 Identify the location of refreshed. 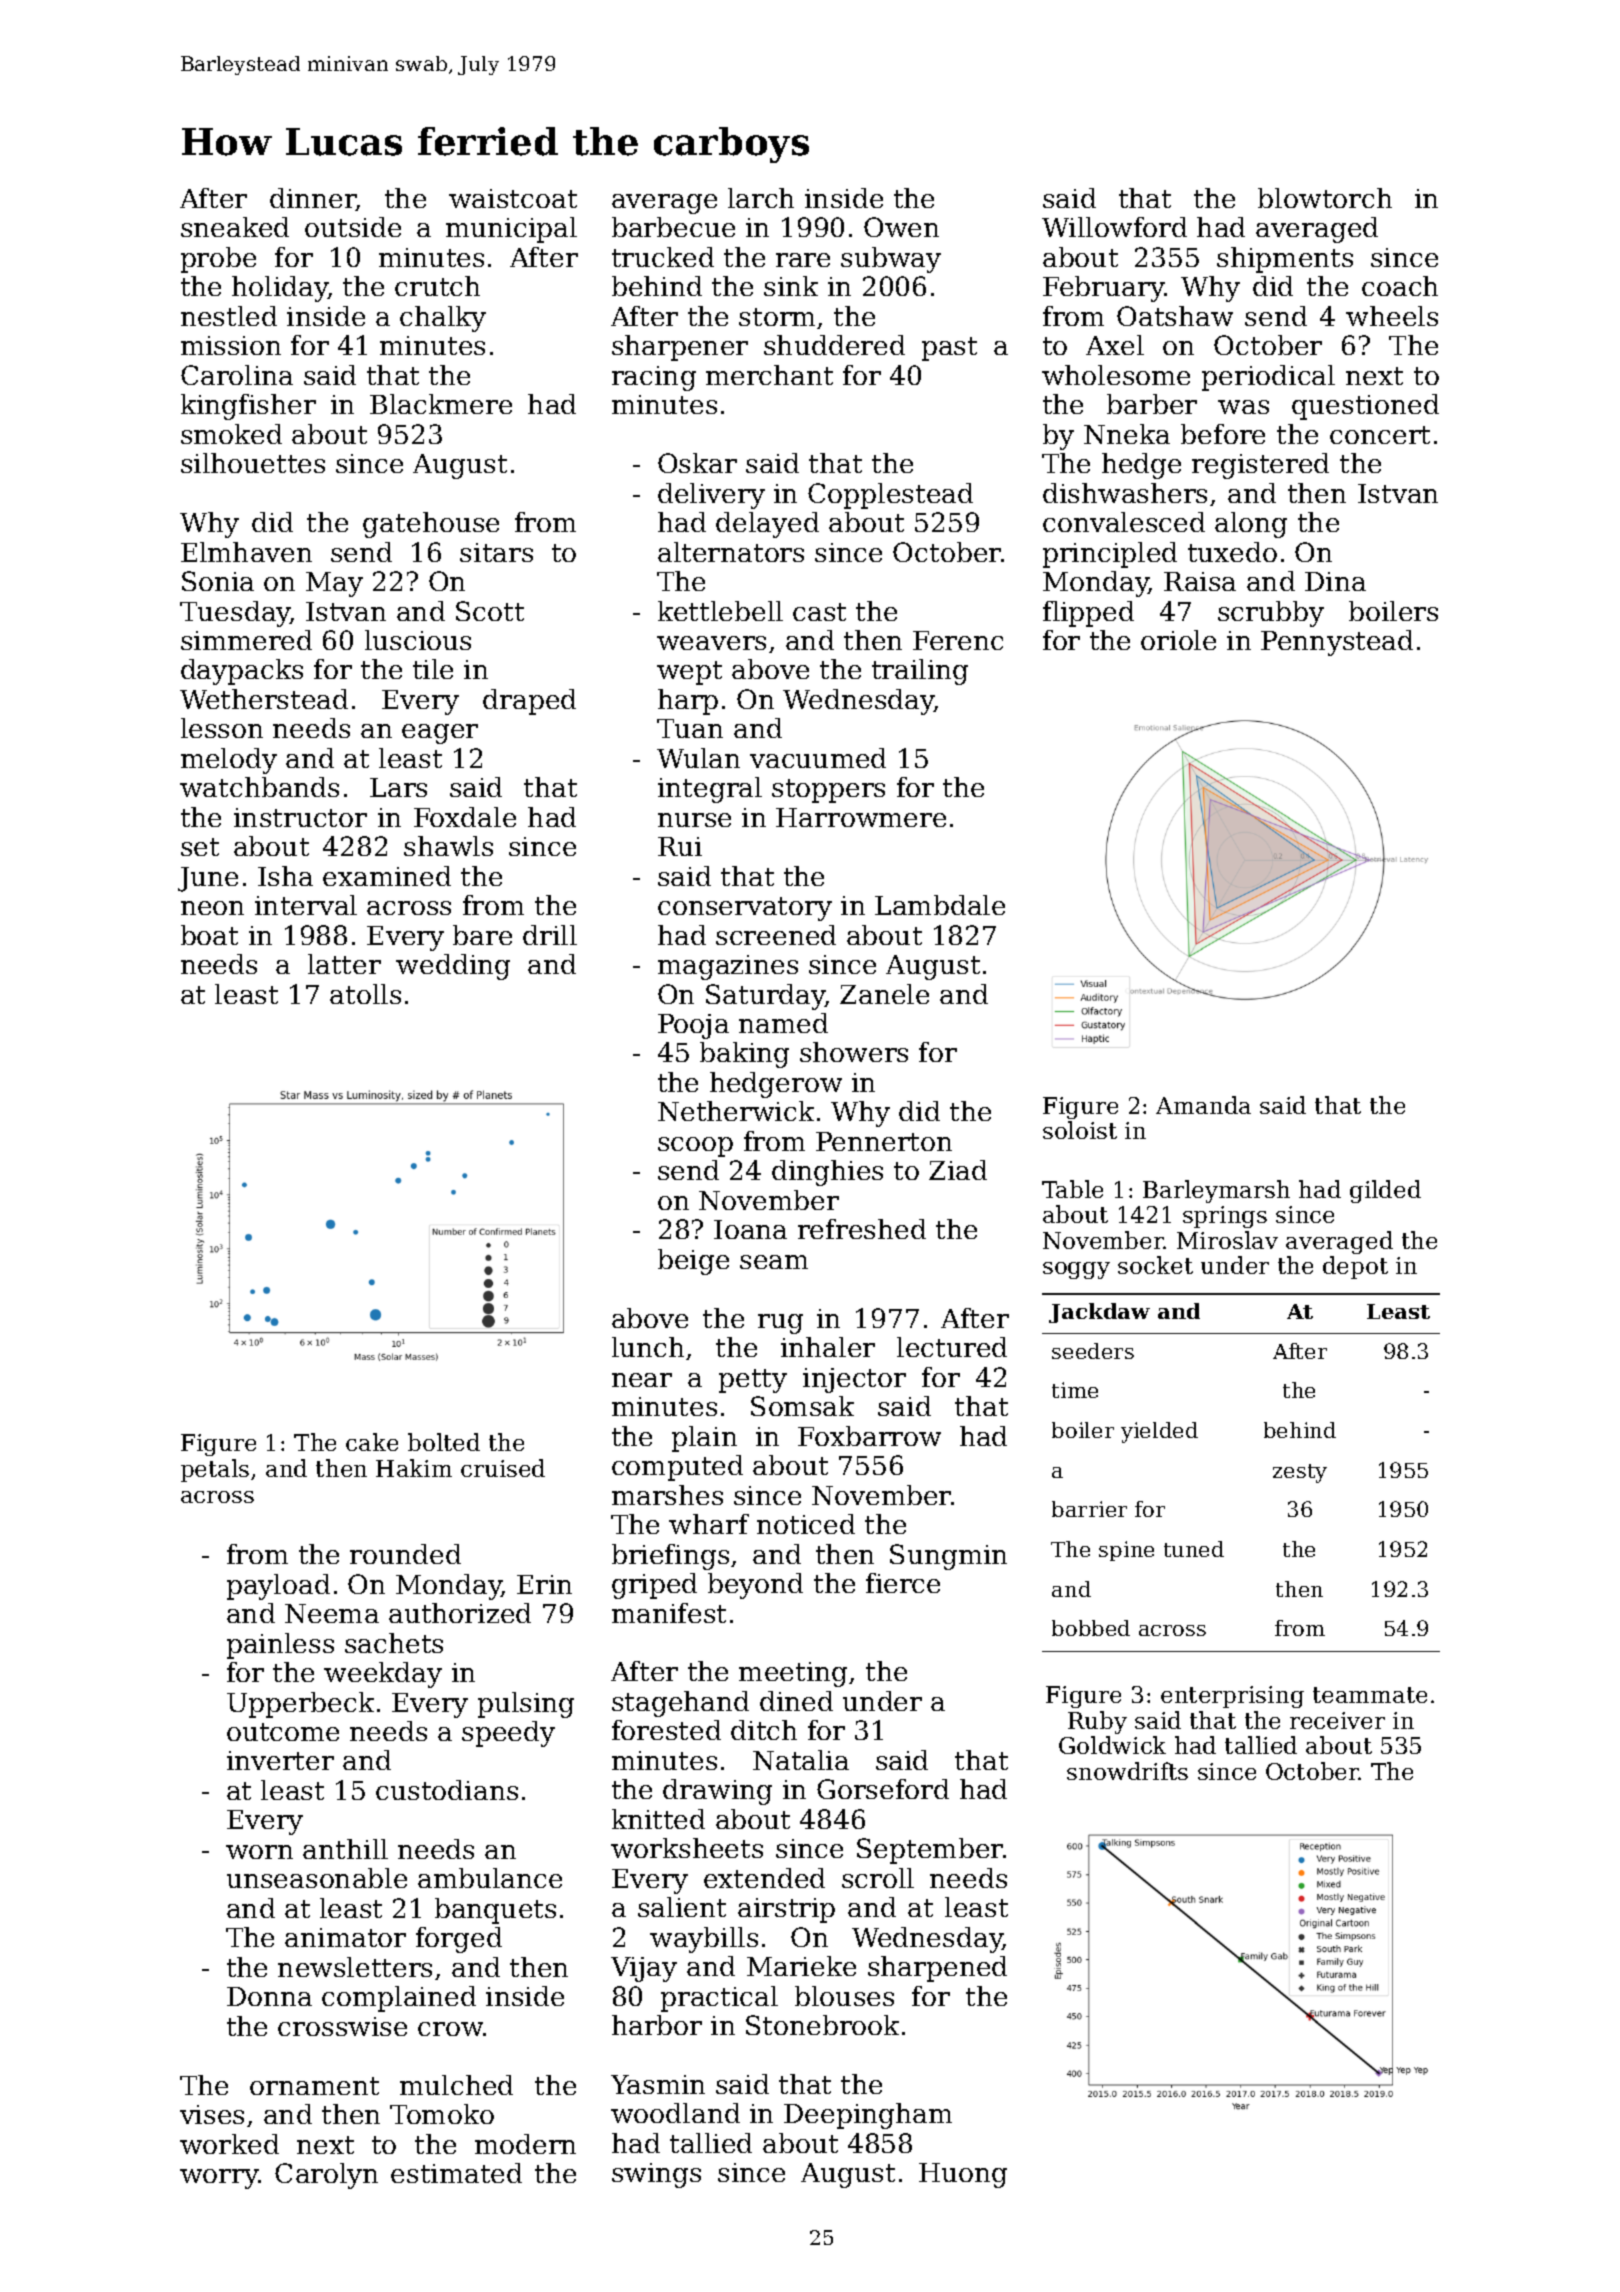
(862, 1229).
